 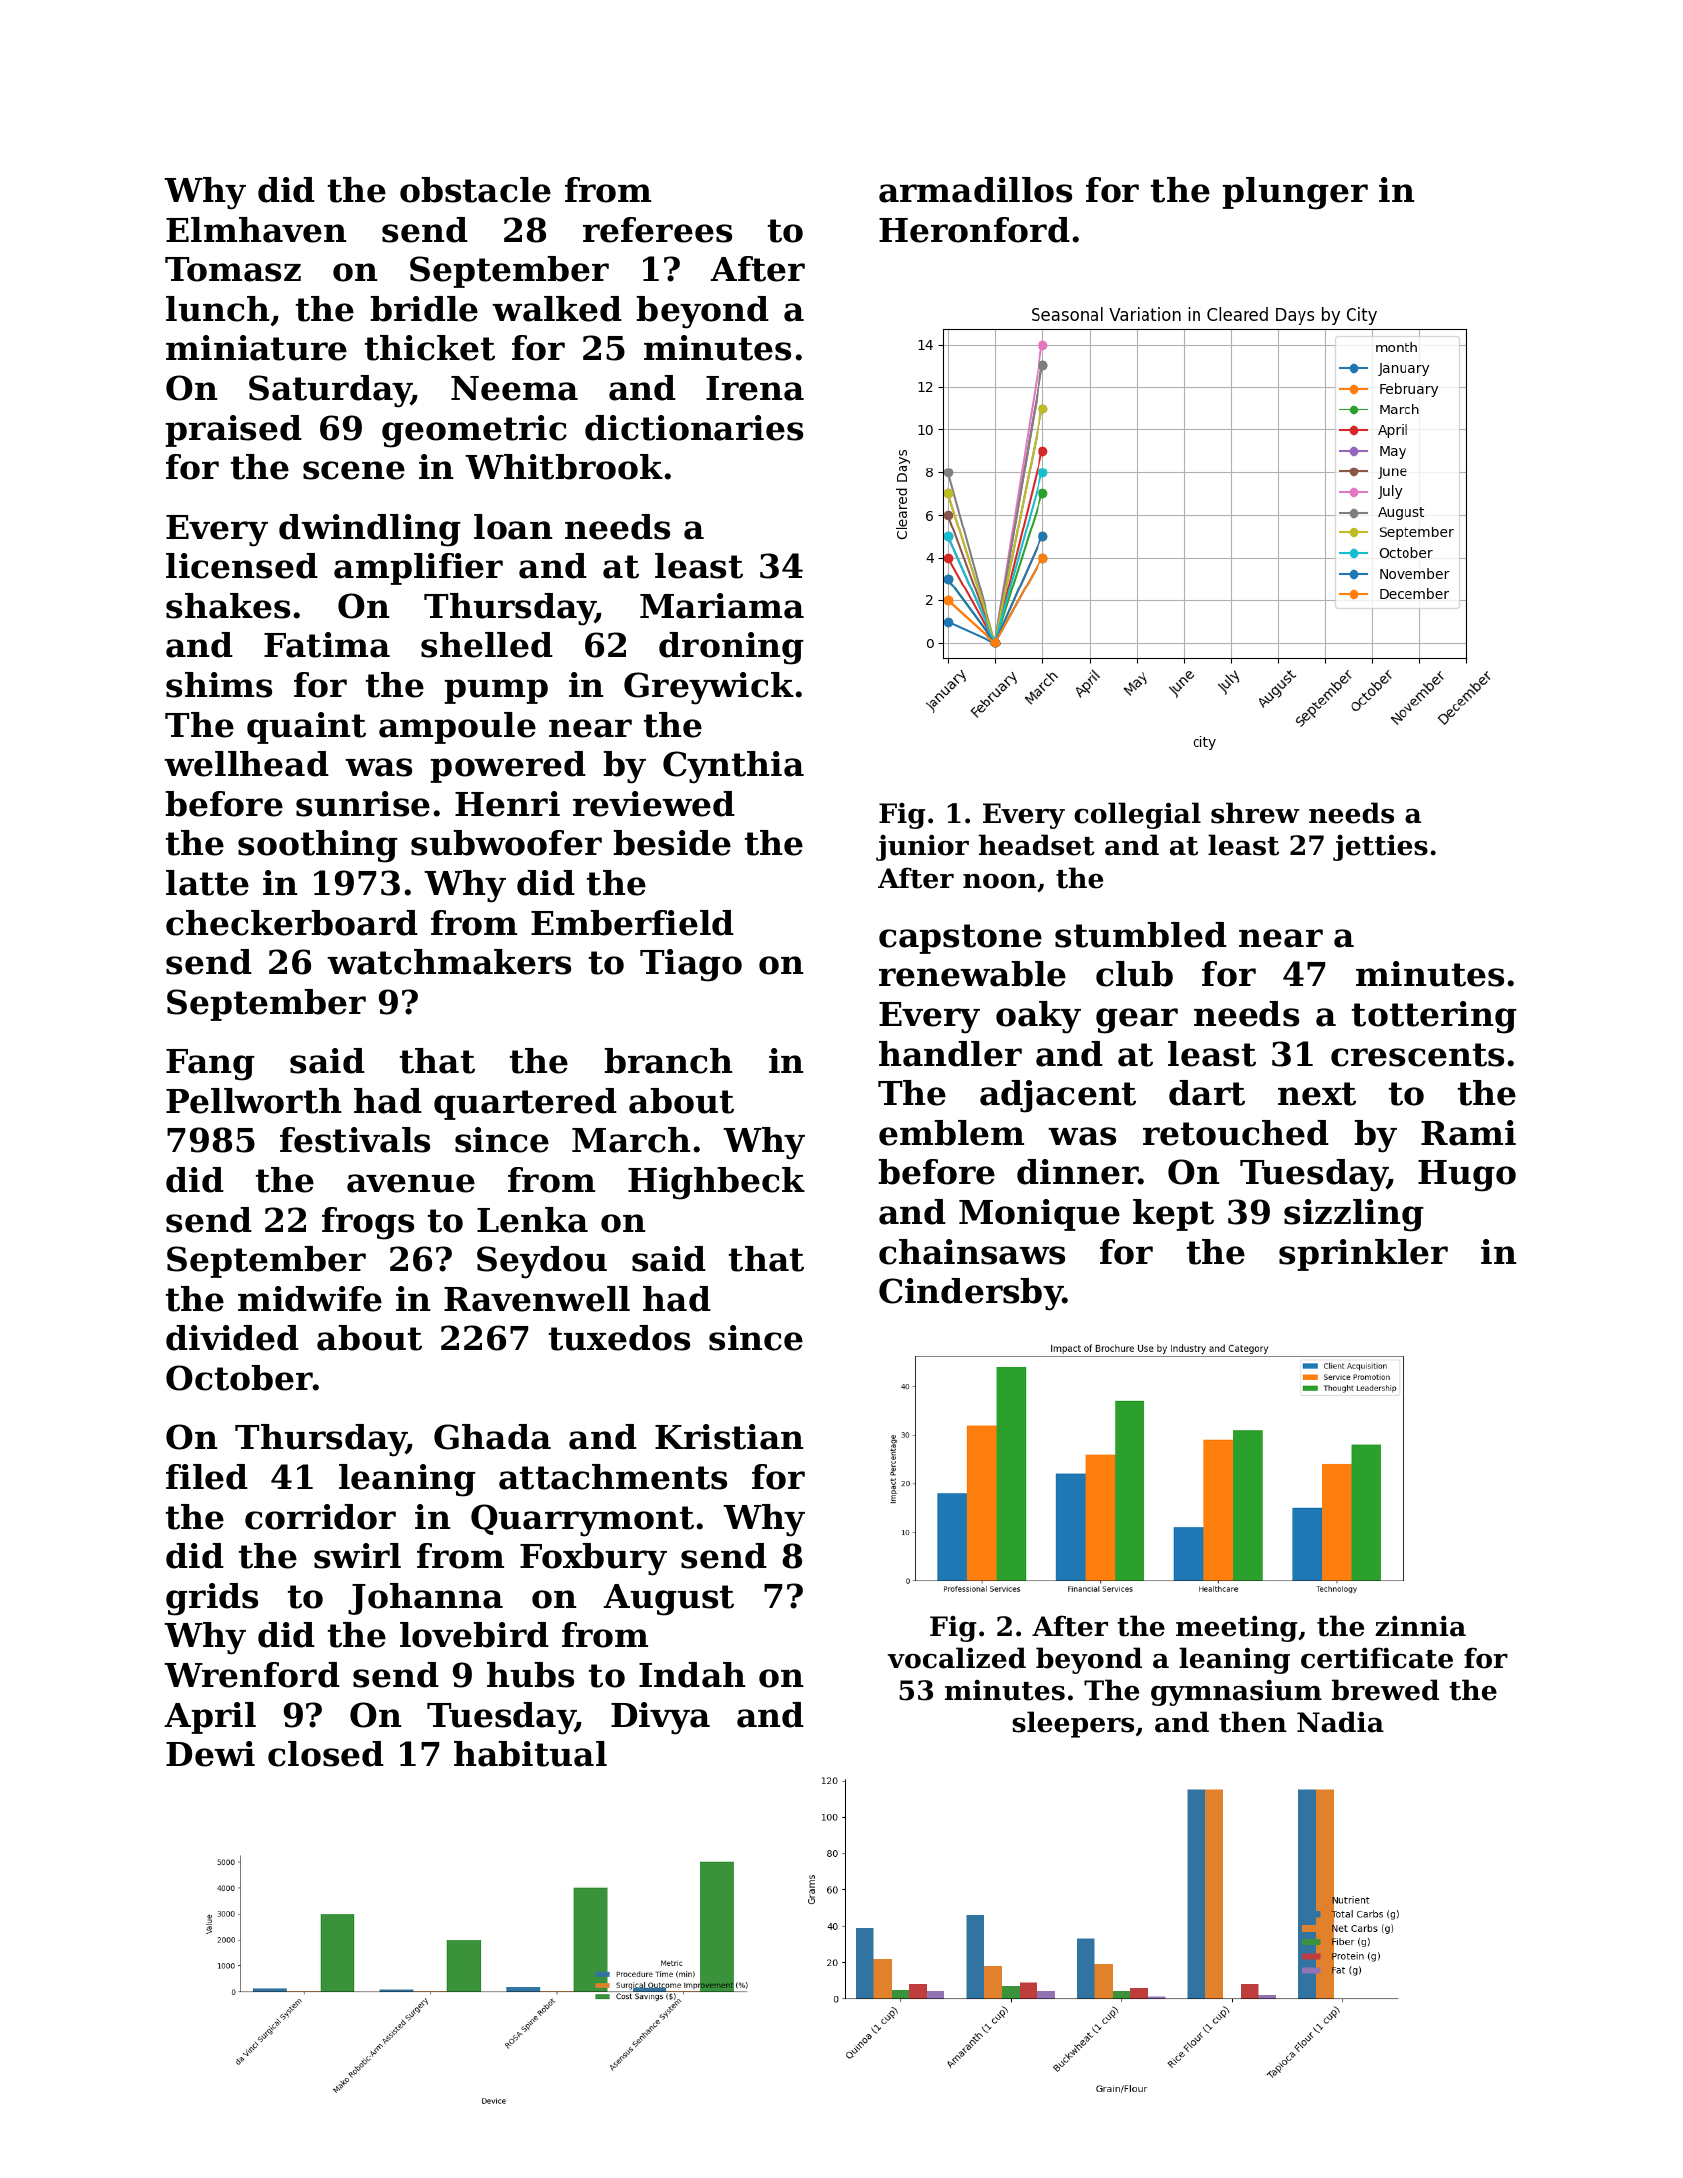 What do you see at coordinates (1000, 881) in the screenshot?
I see `noon` at bounding box center [1000, 881].
